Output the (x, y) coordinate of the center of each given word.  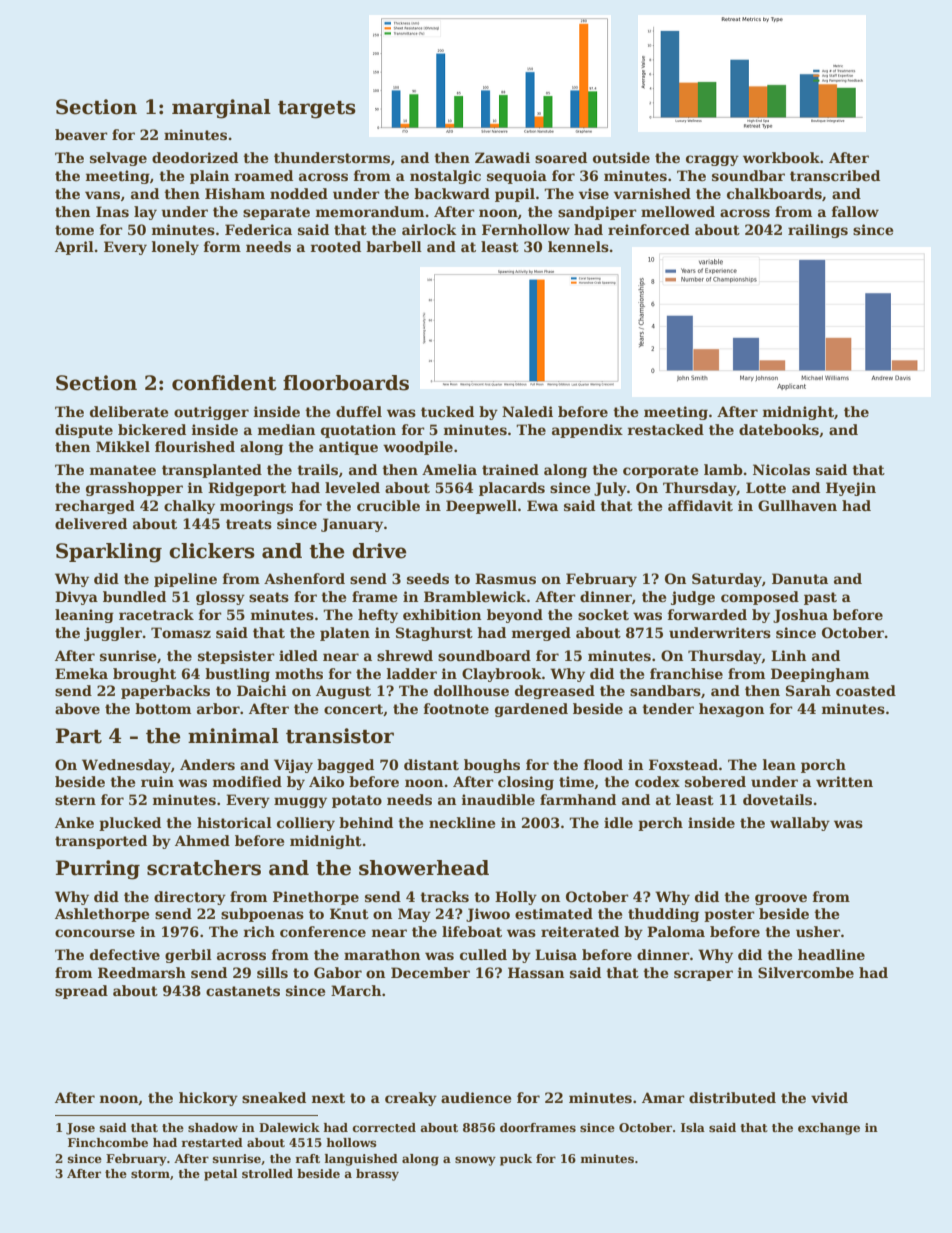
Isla (693, 1127)
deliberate (129, 411)
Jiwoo (488, 915)
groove (781, 899)
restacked (666, 429)
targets (317, 110)
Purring (98, 870)
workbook (781, 157)
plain (210, 177)
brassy (377, 1175)
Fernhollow (526, 229)
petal (220, 1175)
